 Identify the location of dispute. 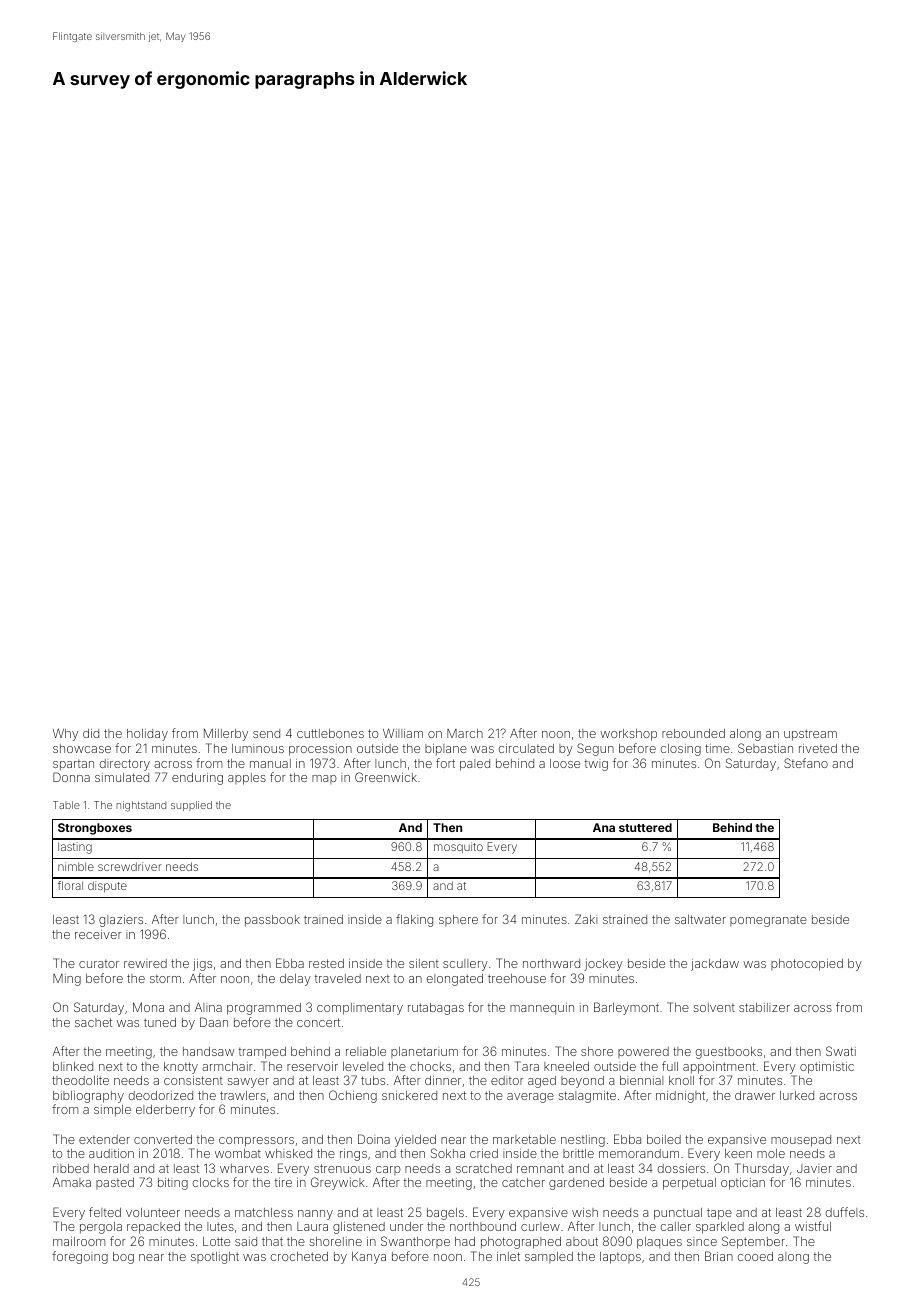
(107, 886).
